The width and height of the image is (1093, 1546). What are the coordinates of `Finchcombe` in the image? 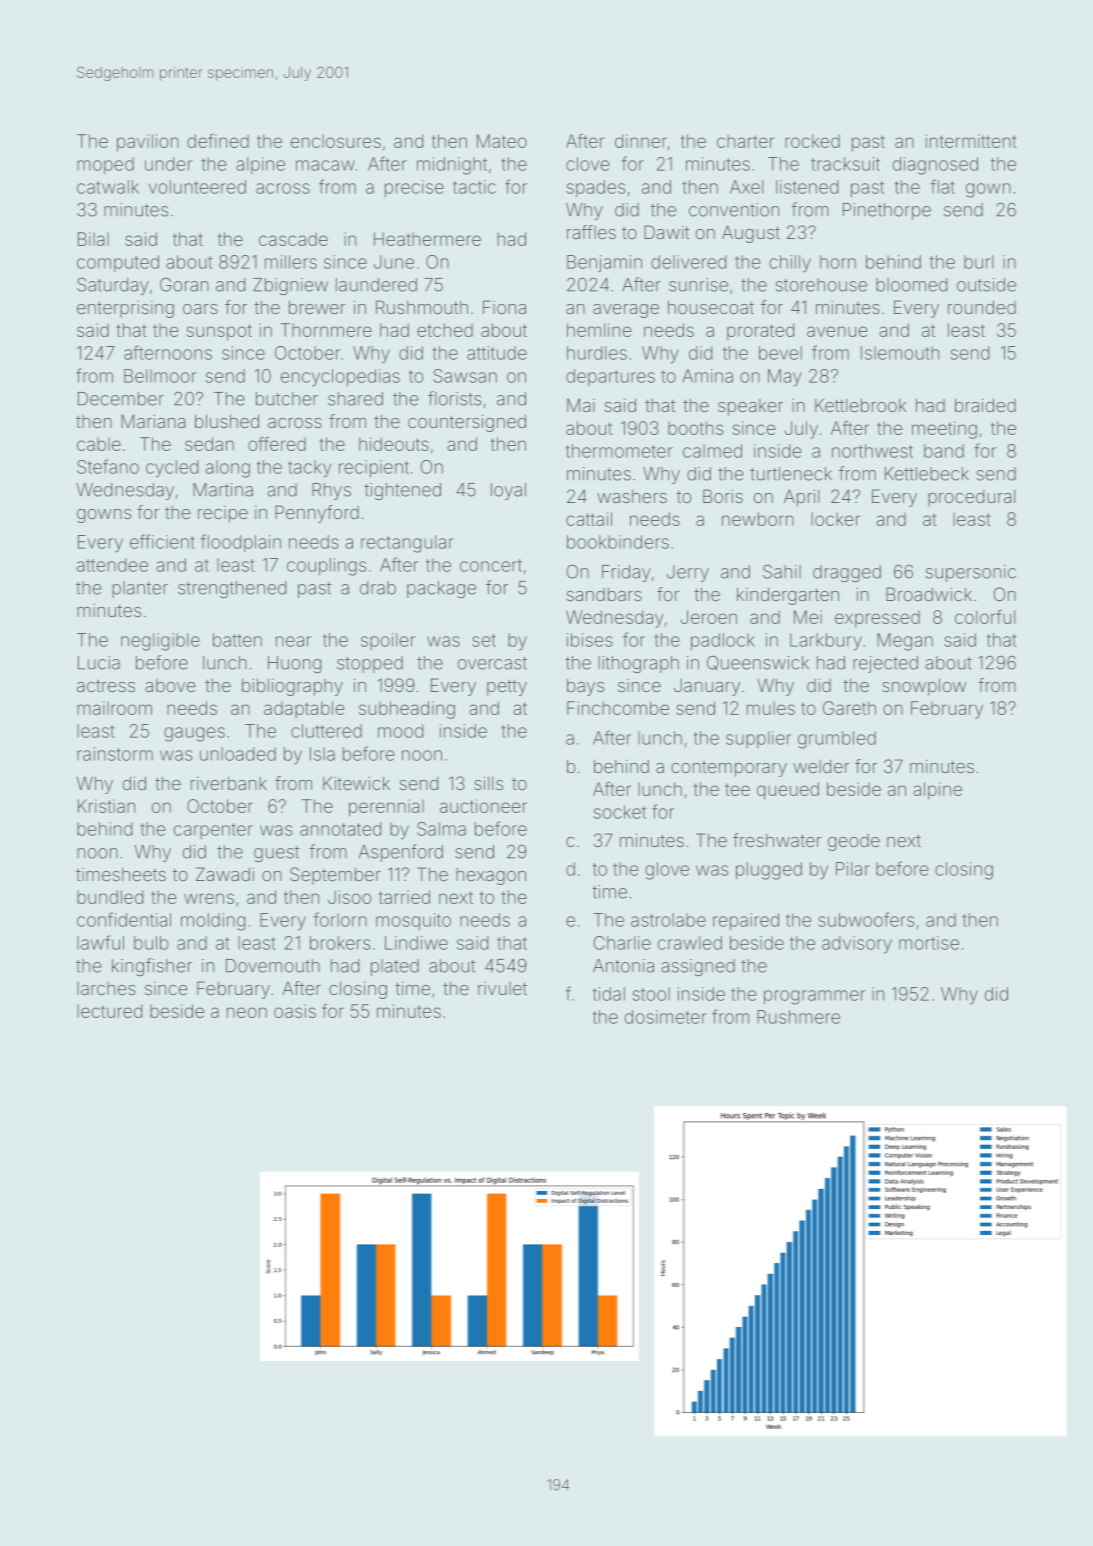 It's located at (618, 708).
